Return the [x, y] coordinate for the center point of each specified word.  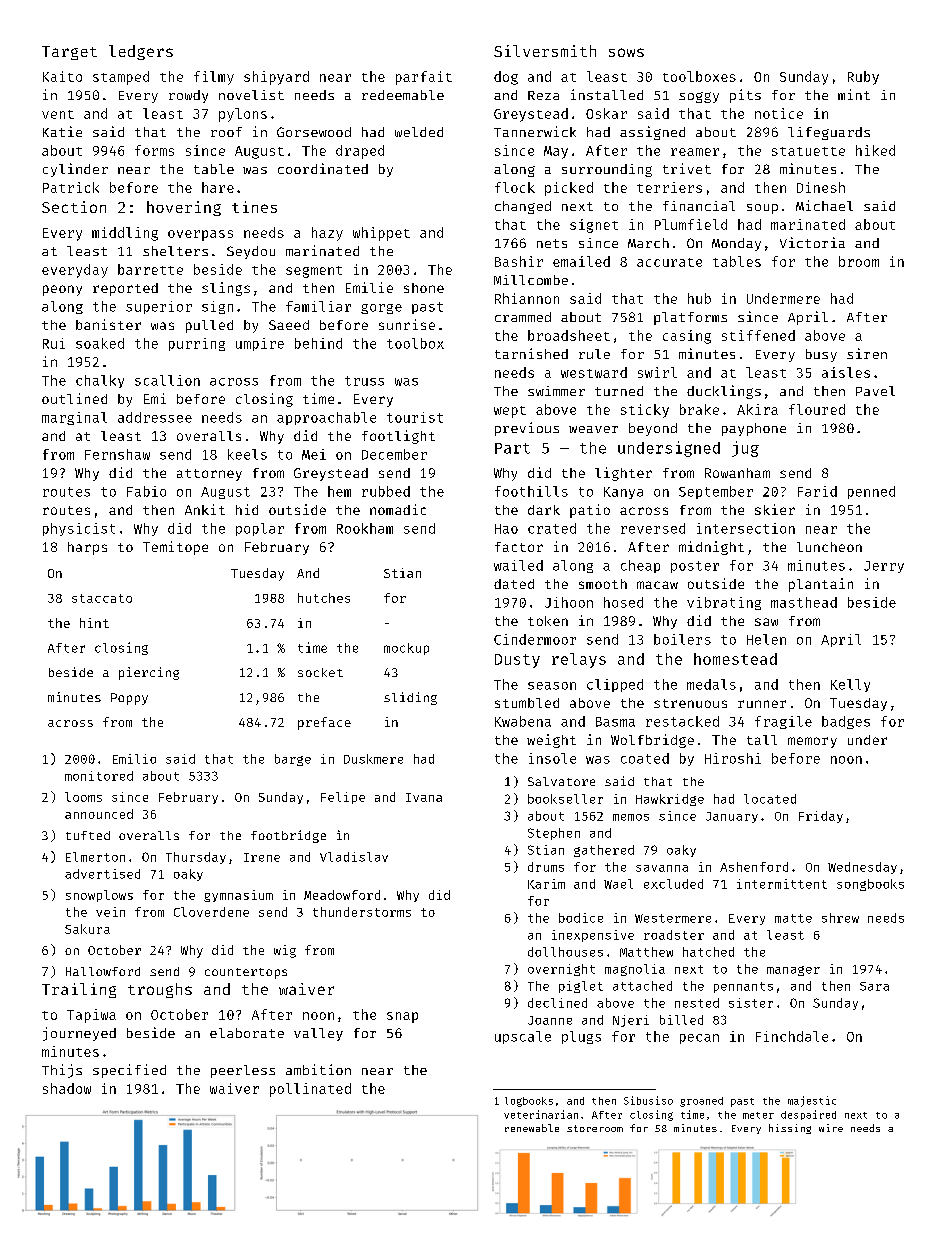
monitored [99, 776]
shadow [67, 1088]
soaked [100, 343]
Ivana [424, 797]
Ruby [863, 78]
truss [364, 381]
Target [69, 53]
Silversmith [545, 51]
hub [699, 298]
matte [793, 918]
